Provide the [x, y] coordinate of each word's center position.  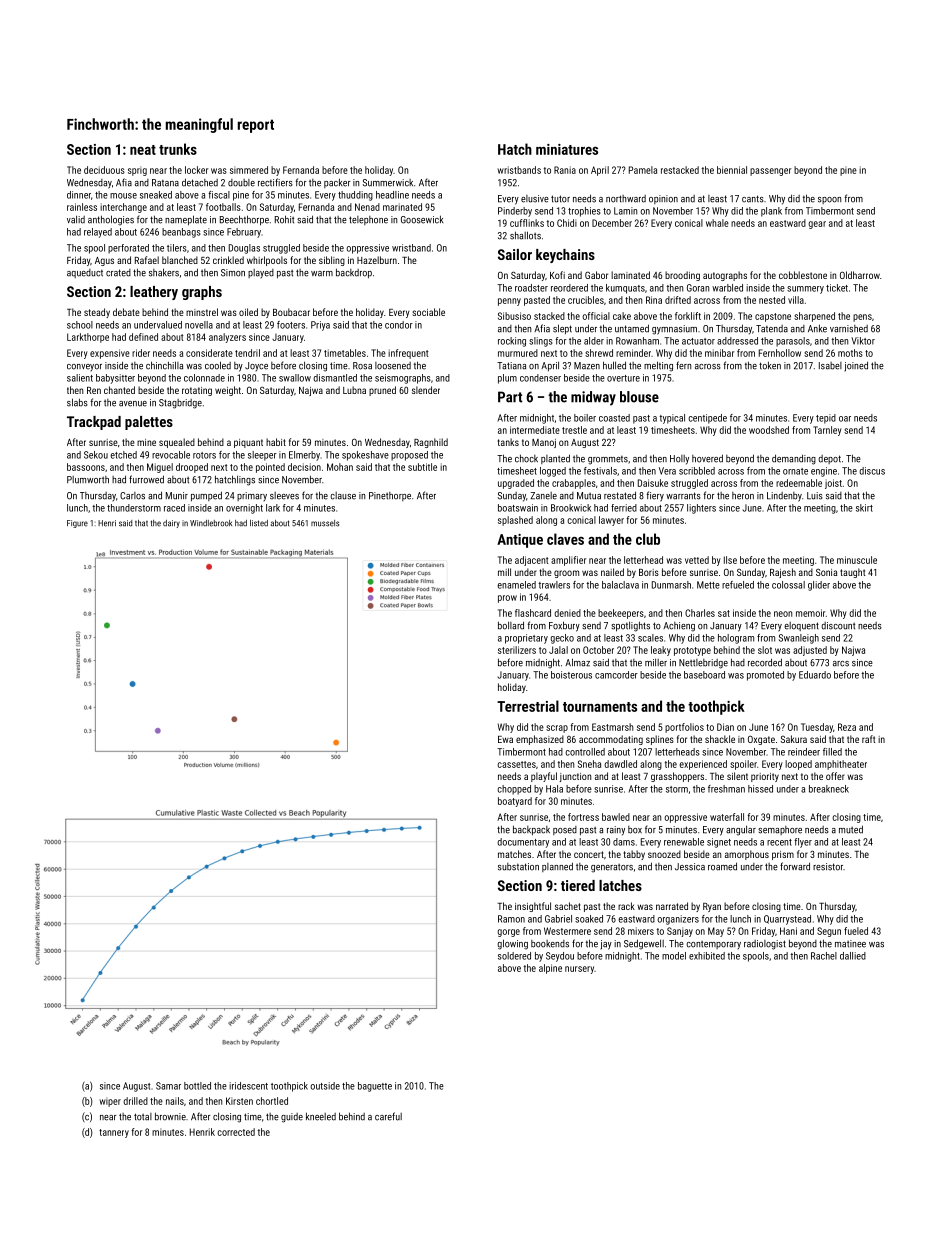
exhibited [707, 956]
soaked [589, 919]
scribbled [697, 471]
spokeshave [365, 456]
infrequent [408, 354]
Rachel [824, 956]
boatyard [515, 802]
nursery [579, 970]
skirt [864, 508]
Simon [233, 273]
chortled [272, 1101]
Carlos [132, 496]
